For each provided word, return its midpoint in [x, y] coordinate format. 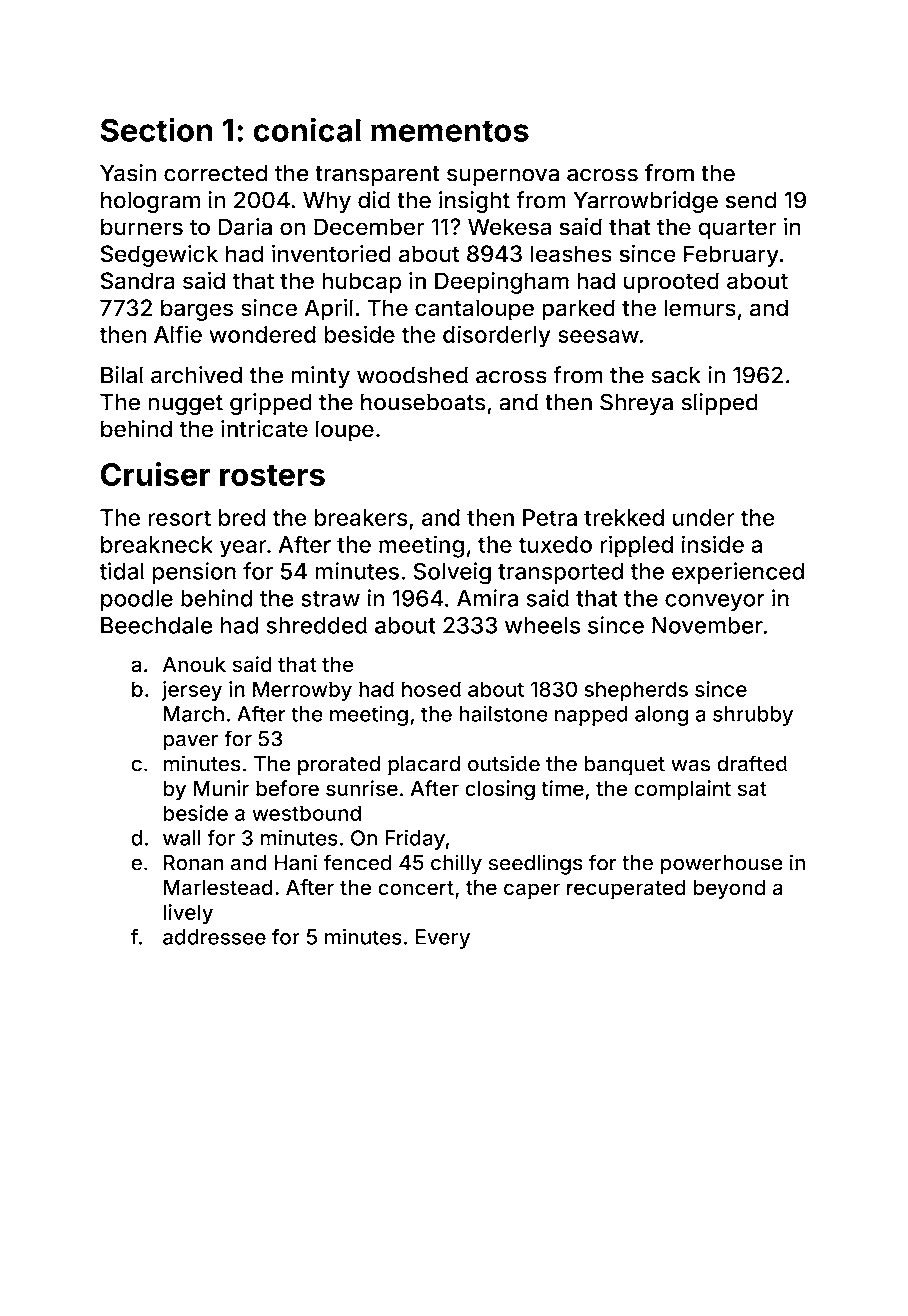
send [751, 200]
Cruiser [156, 474]
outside [504, 763]
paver [190, 743]
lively [188, 914]
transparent [377, 176]
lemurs [700, 307]
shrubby [753, 716]
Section [157, 130]
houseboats [423, 402]
